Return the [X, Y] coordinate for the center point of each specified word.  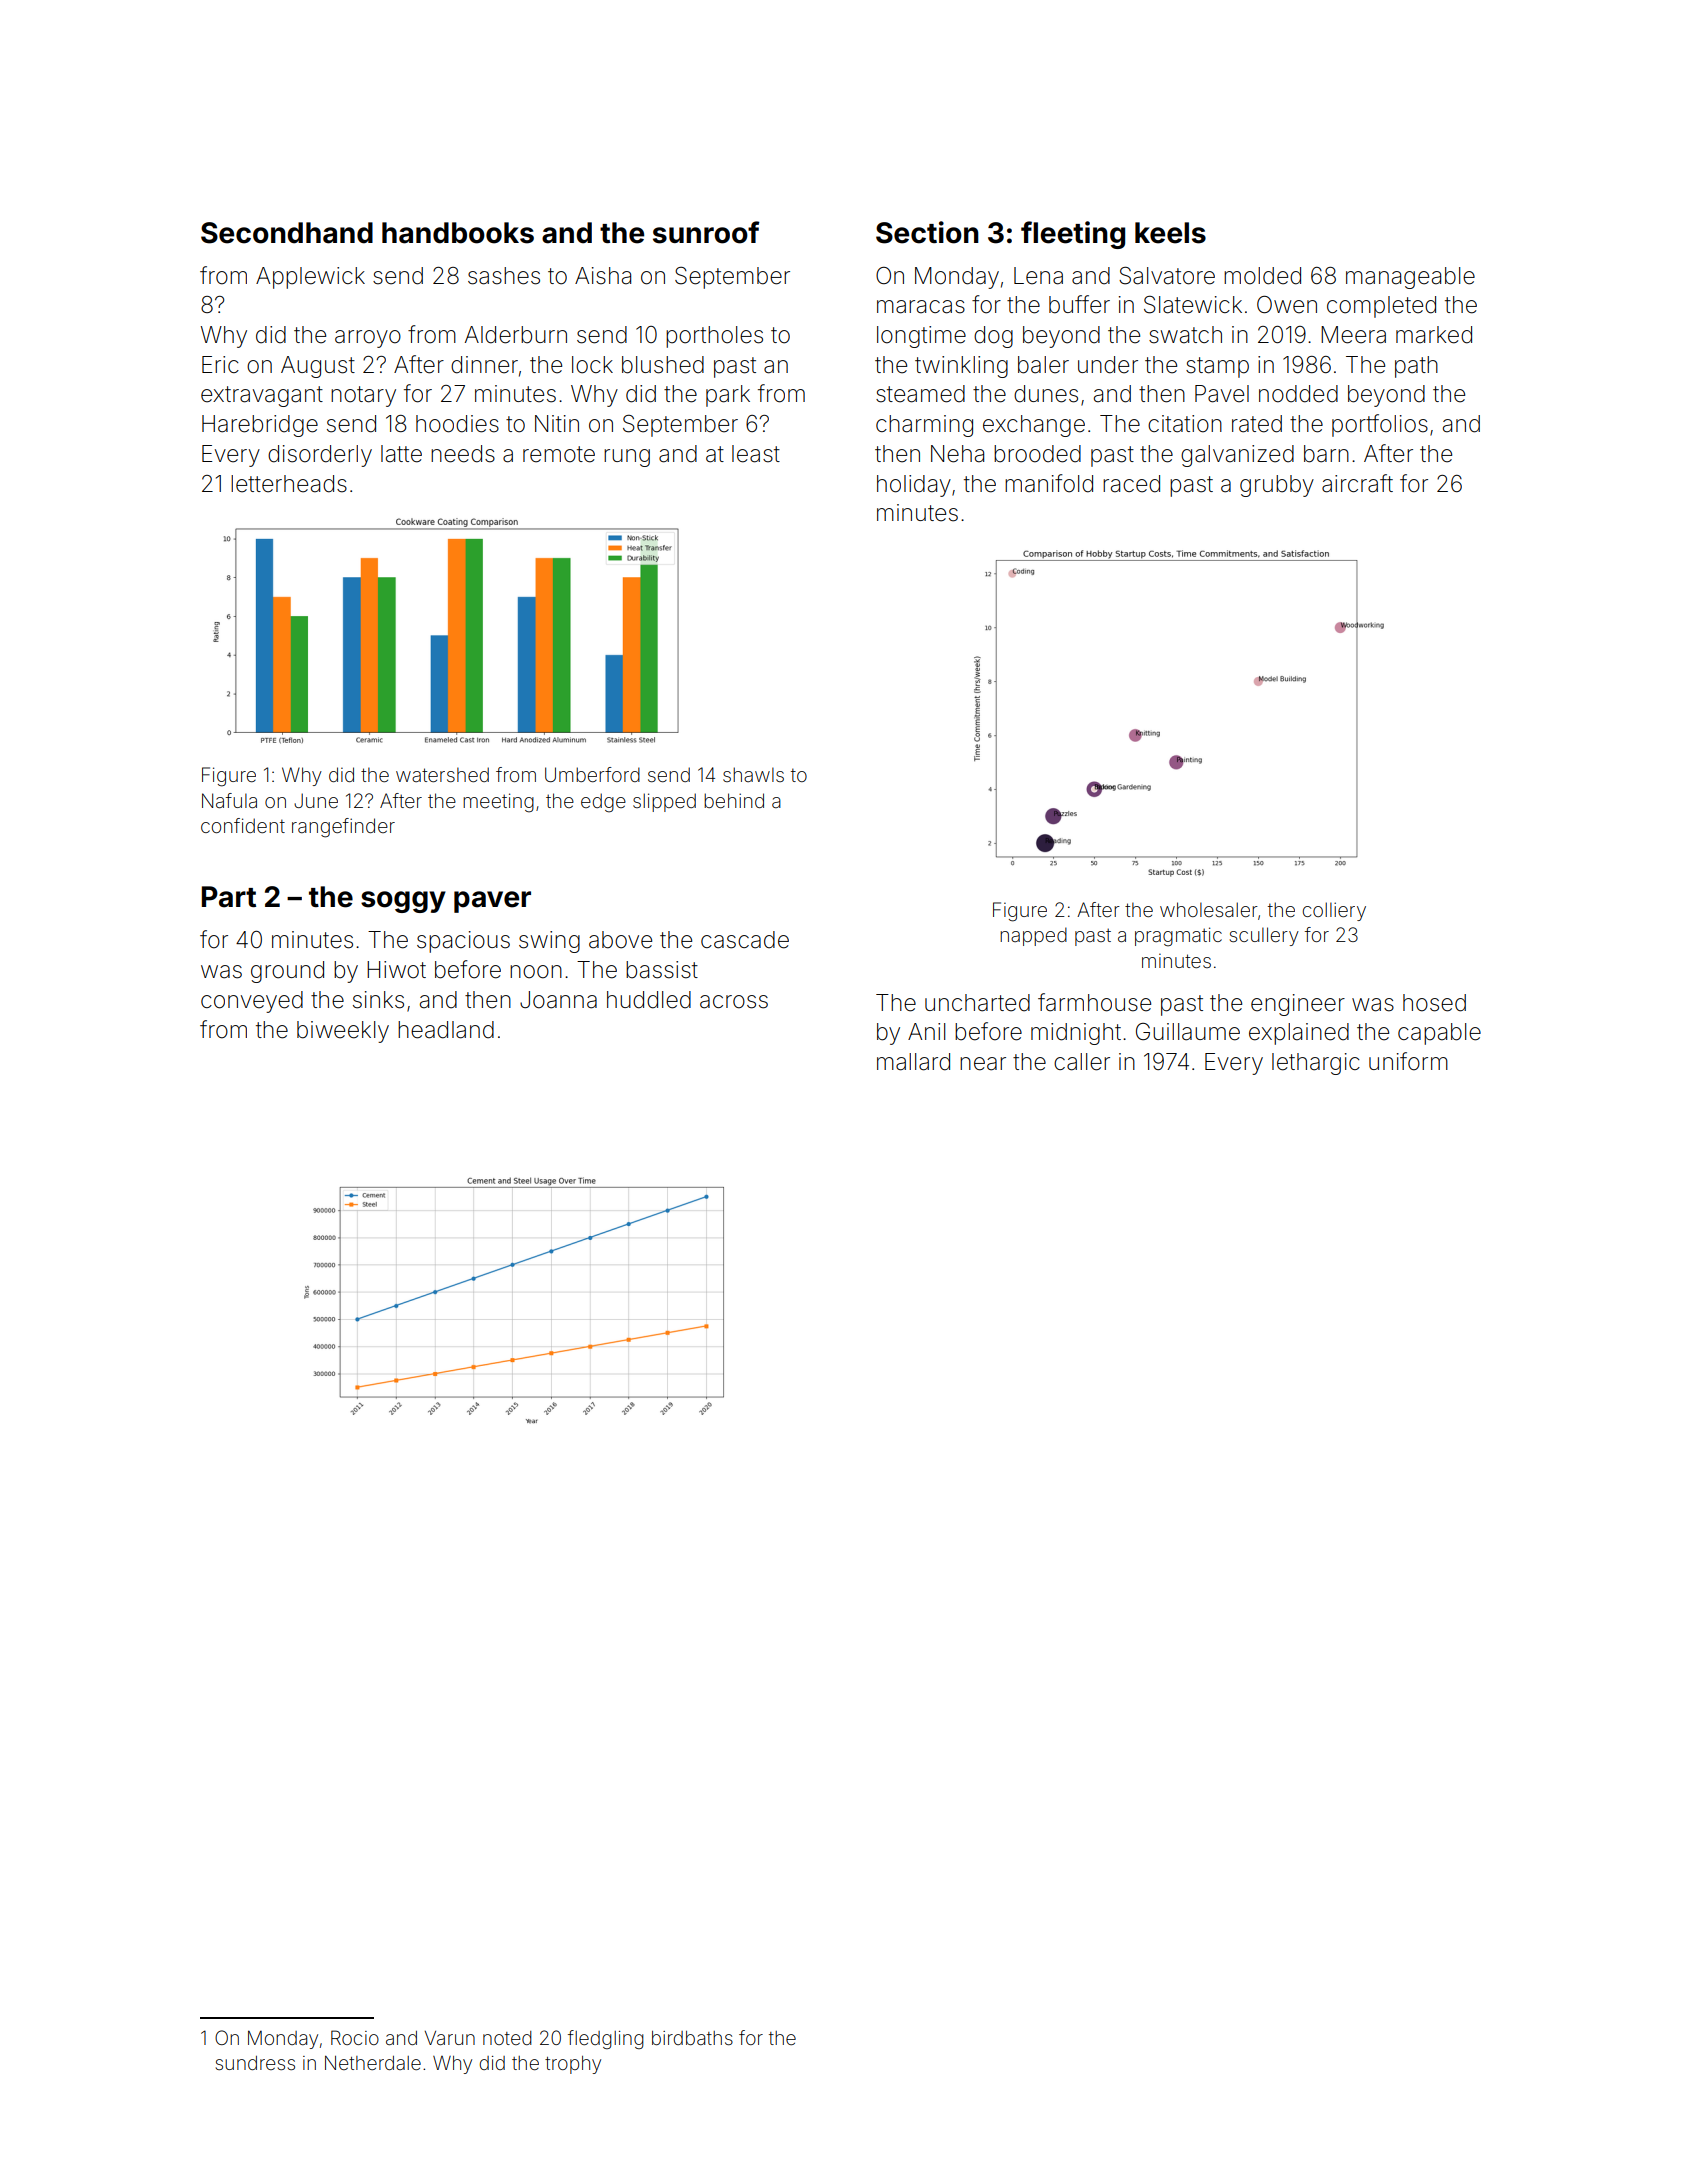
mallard [913, 1062]
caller [1082, 1062]
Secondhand [287, 233]
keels [1170, 233]
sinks [378, 1000]
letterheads [289, 484]
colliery [1334, 911]
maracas [921, 307]
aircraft [1357, 483]
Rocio [355, 2037]
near [983, 1064]
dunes [1046, 394]
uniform [1408, 1061]
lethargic [1316, 1064]
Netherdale [373, 2063]
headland [446, 1030]
